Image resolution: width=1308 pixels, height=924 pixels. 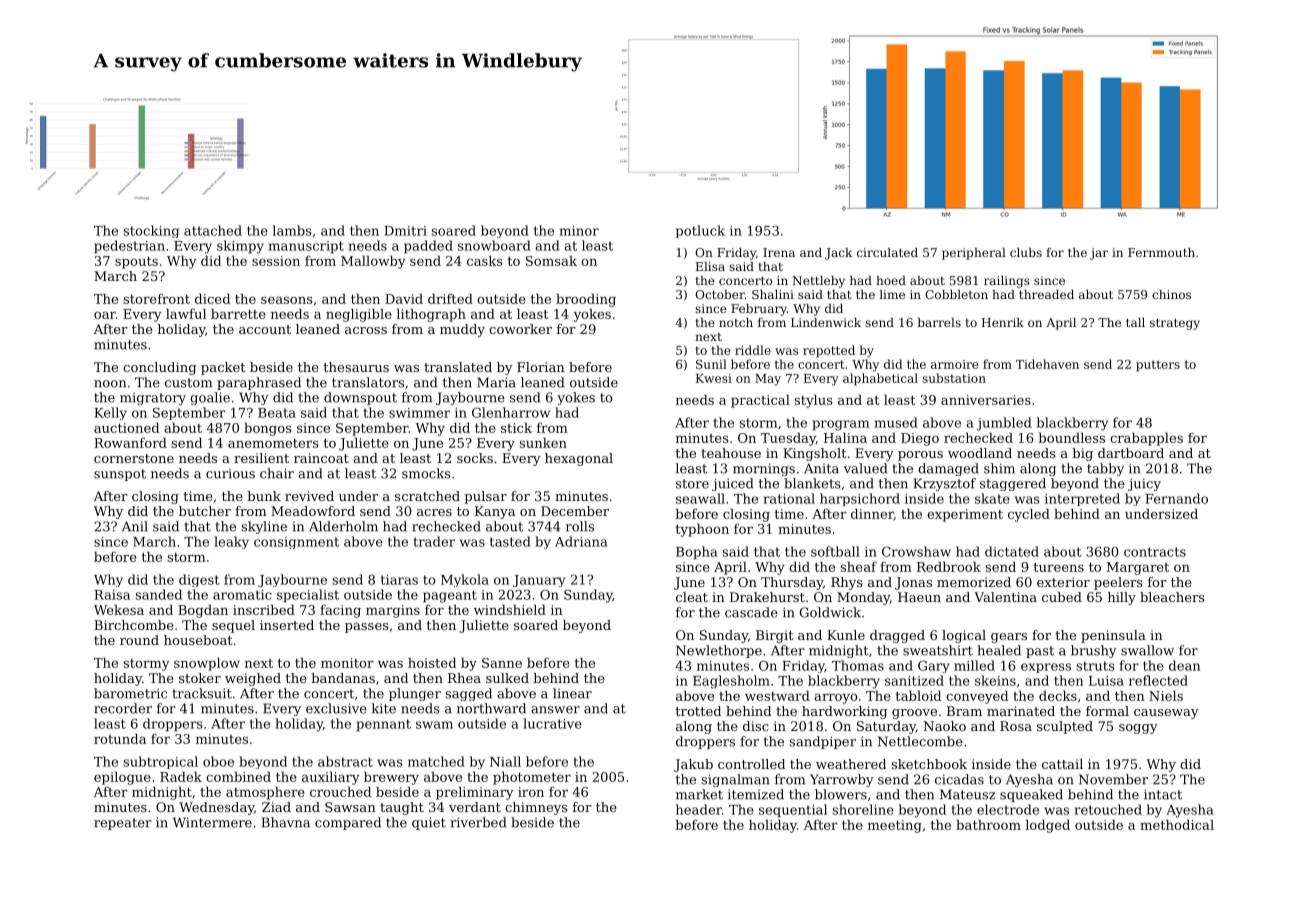 I want to click on Bram, so click(x=964, y=711).
